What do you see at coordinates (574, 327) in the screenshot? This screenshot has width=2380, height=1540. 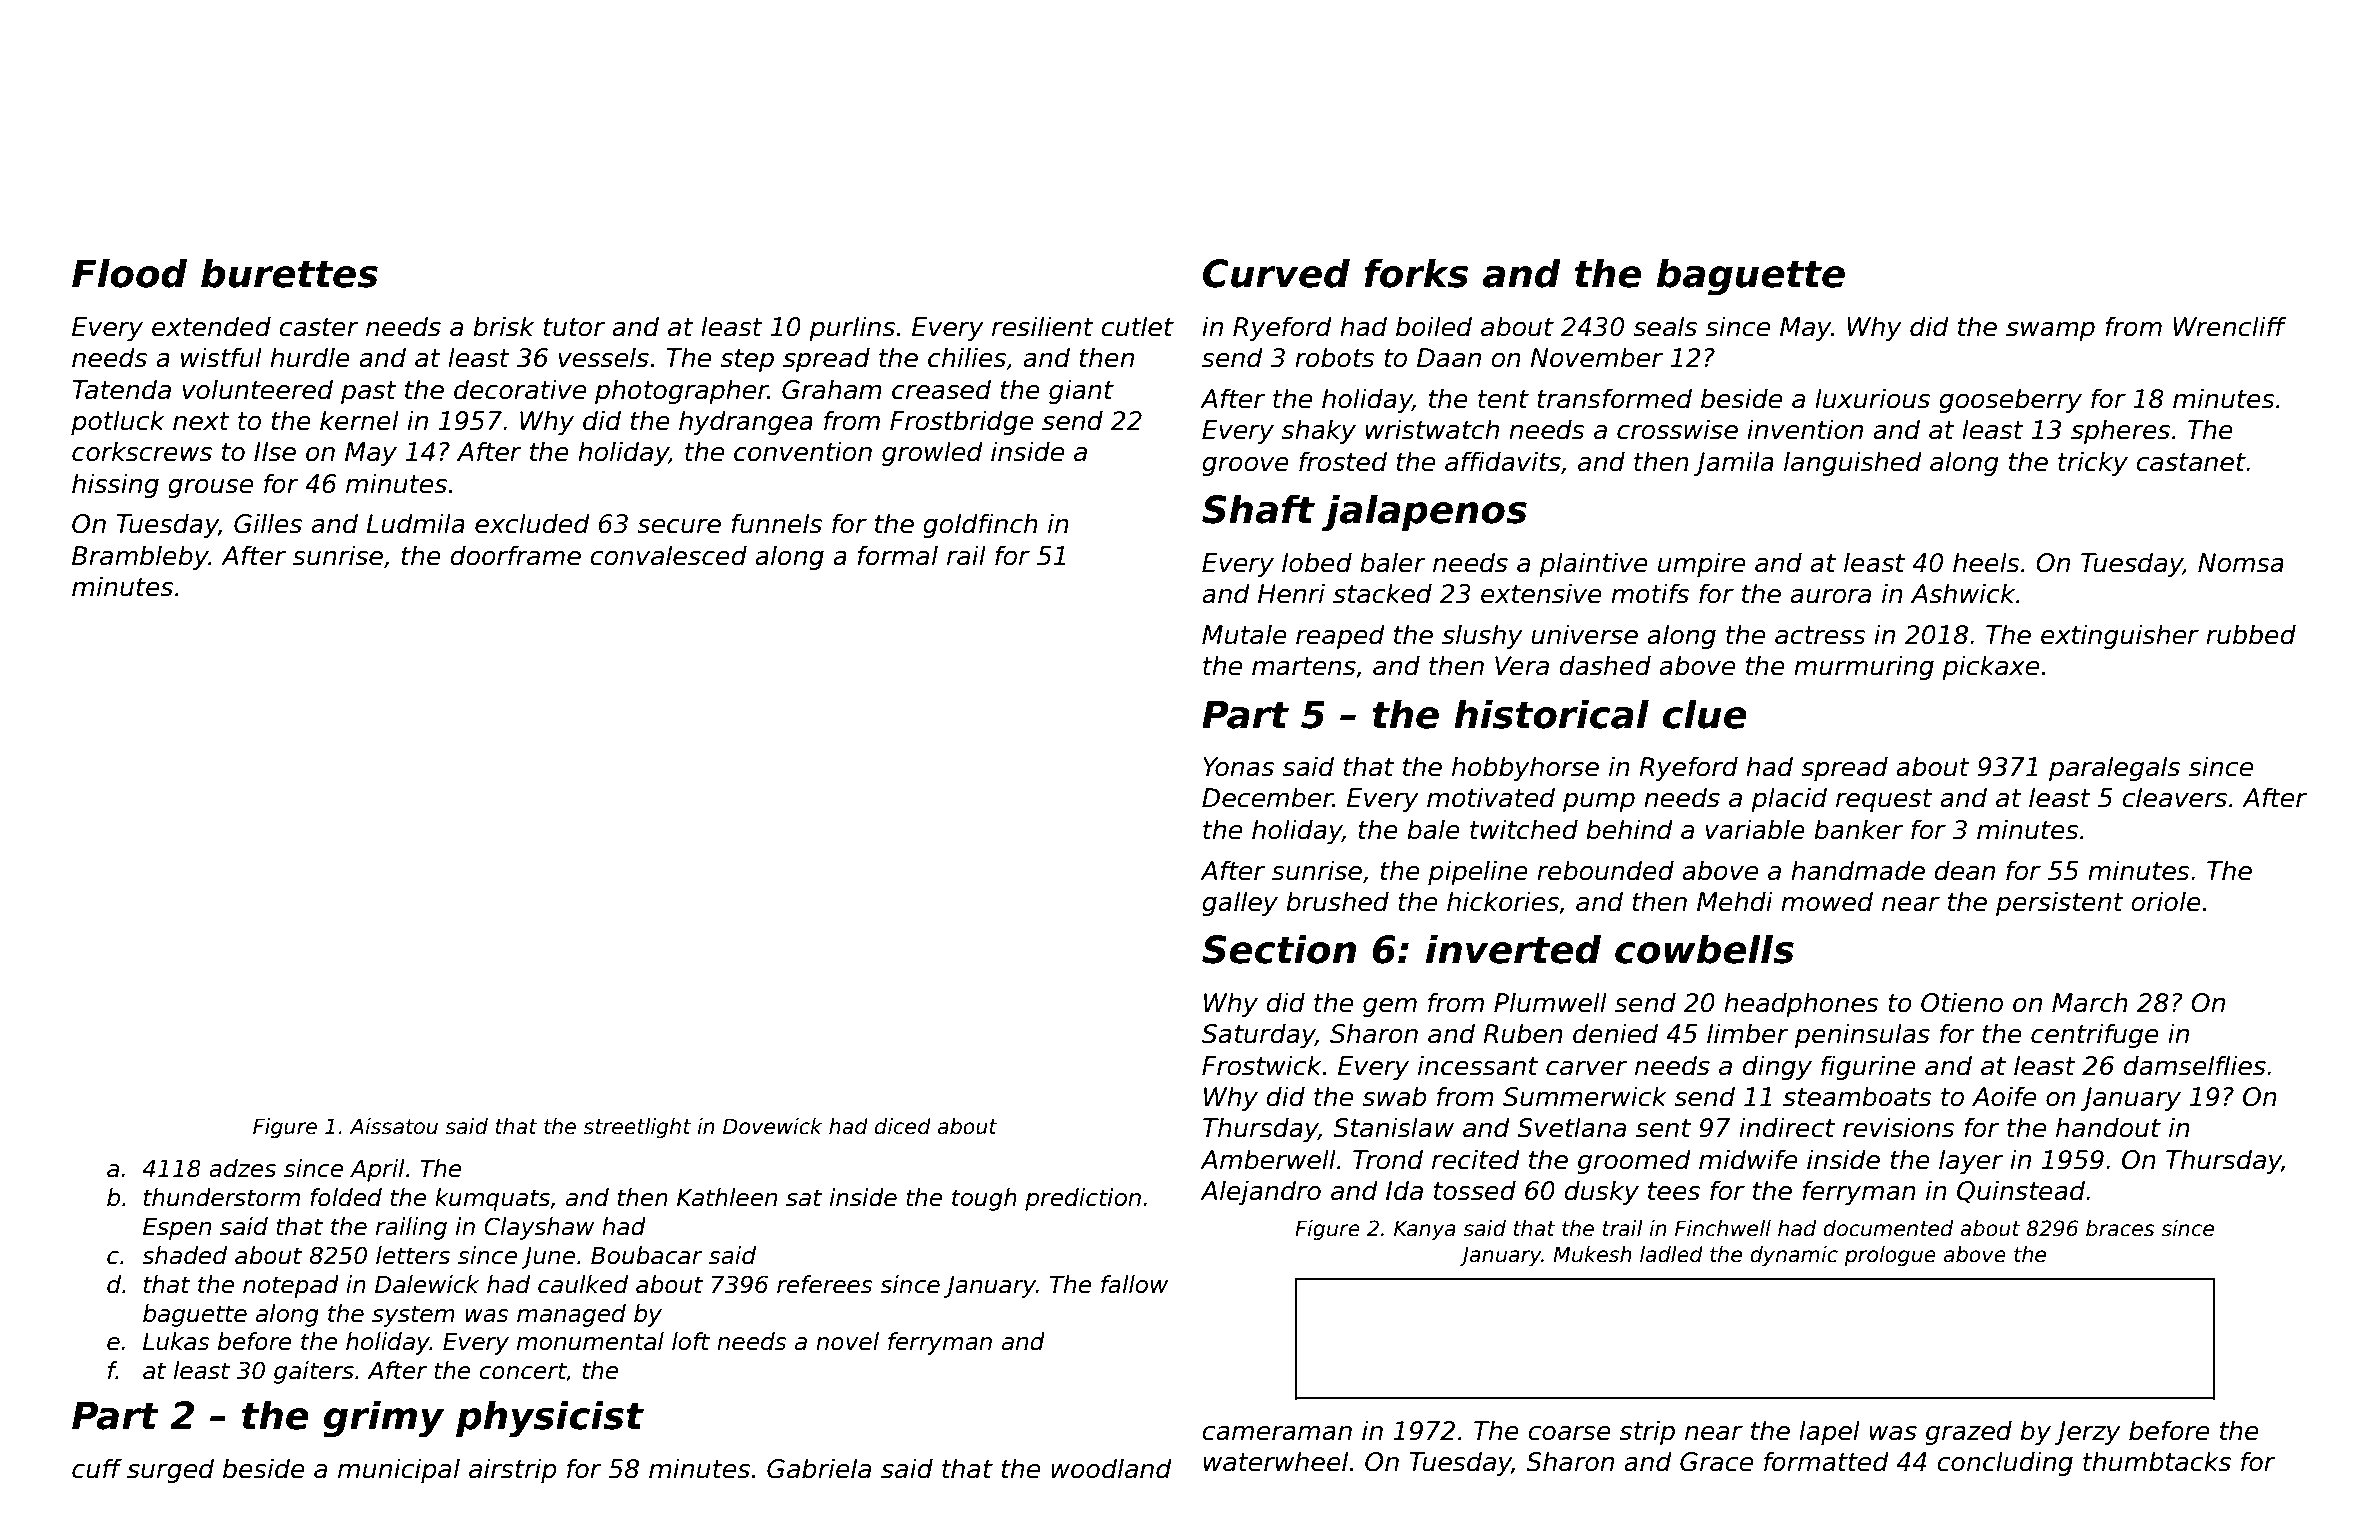 I see `tutor` at bounding box center [574, 327].
